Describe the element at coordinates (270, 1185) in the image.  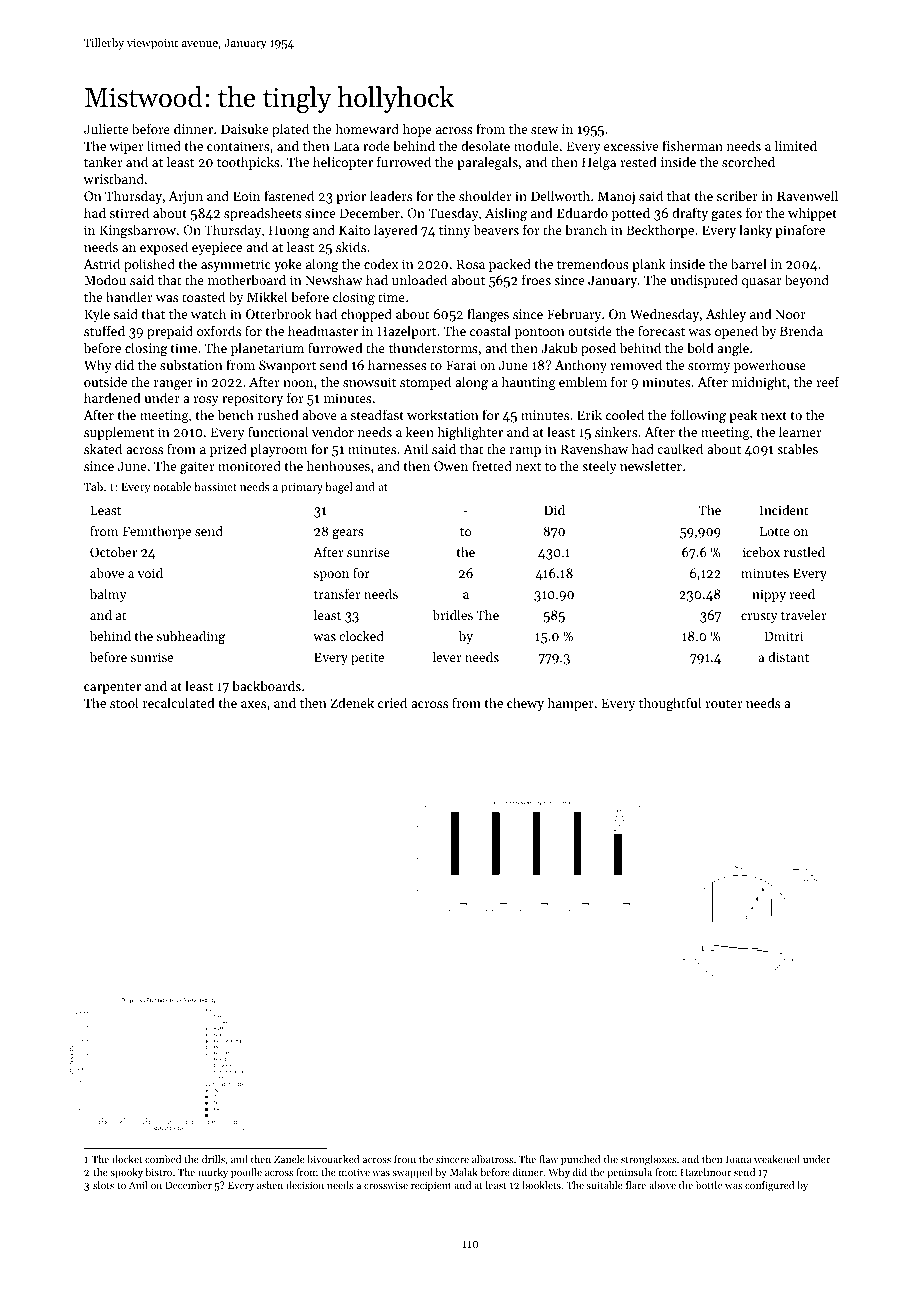
I see `ashen` at that location.
